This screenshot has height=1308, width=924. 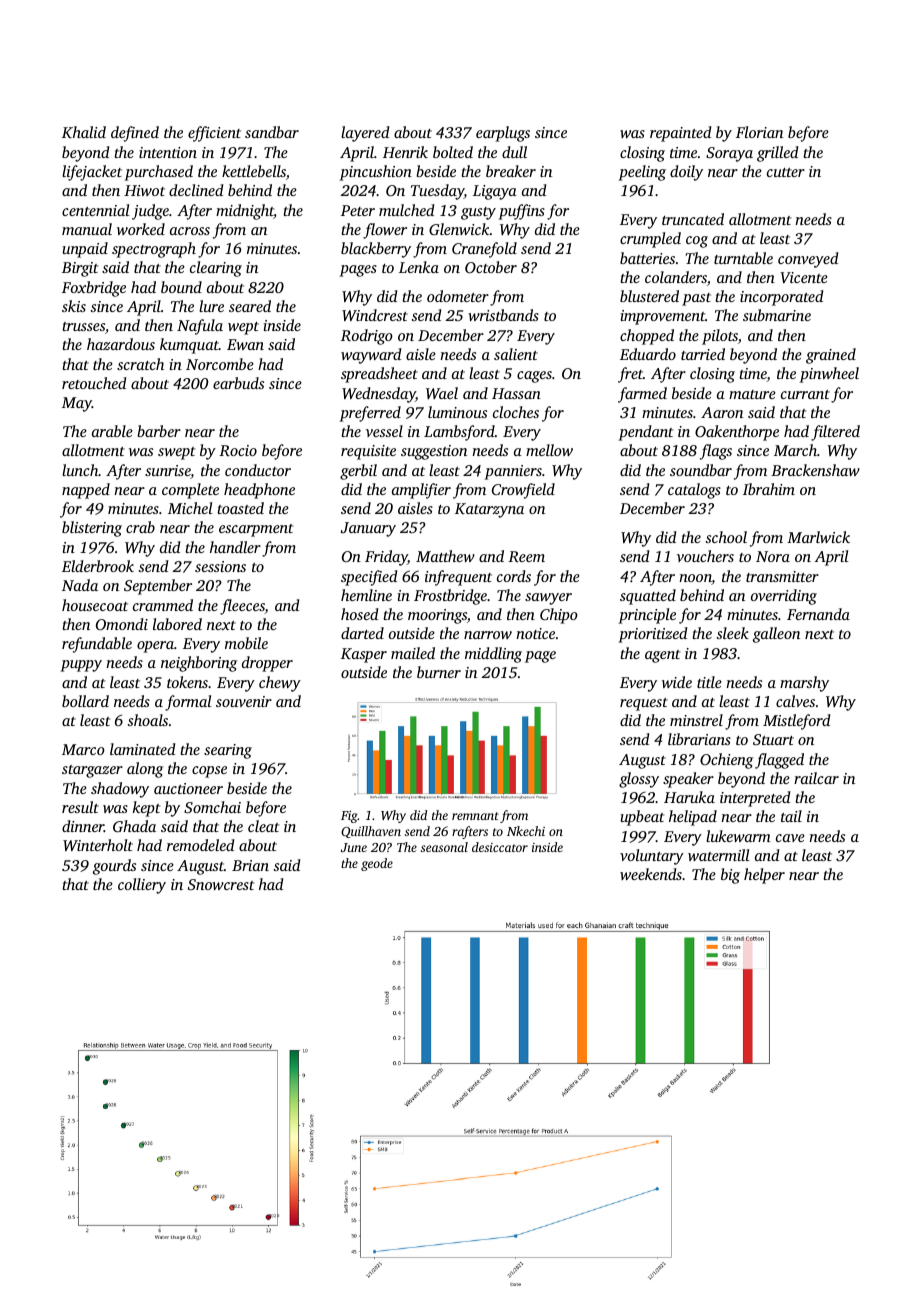 I want to click on Marlwick, so click(x=818, y=537).
